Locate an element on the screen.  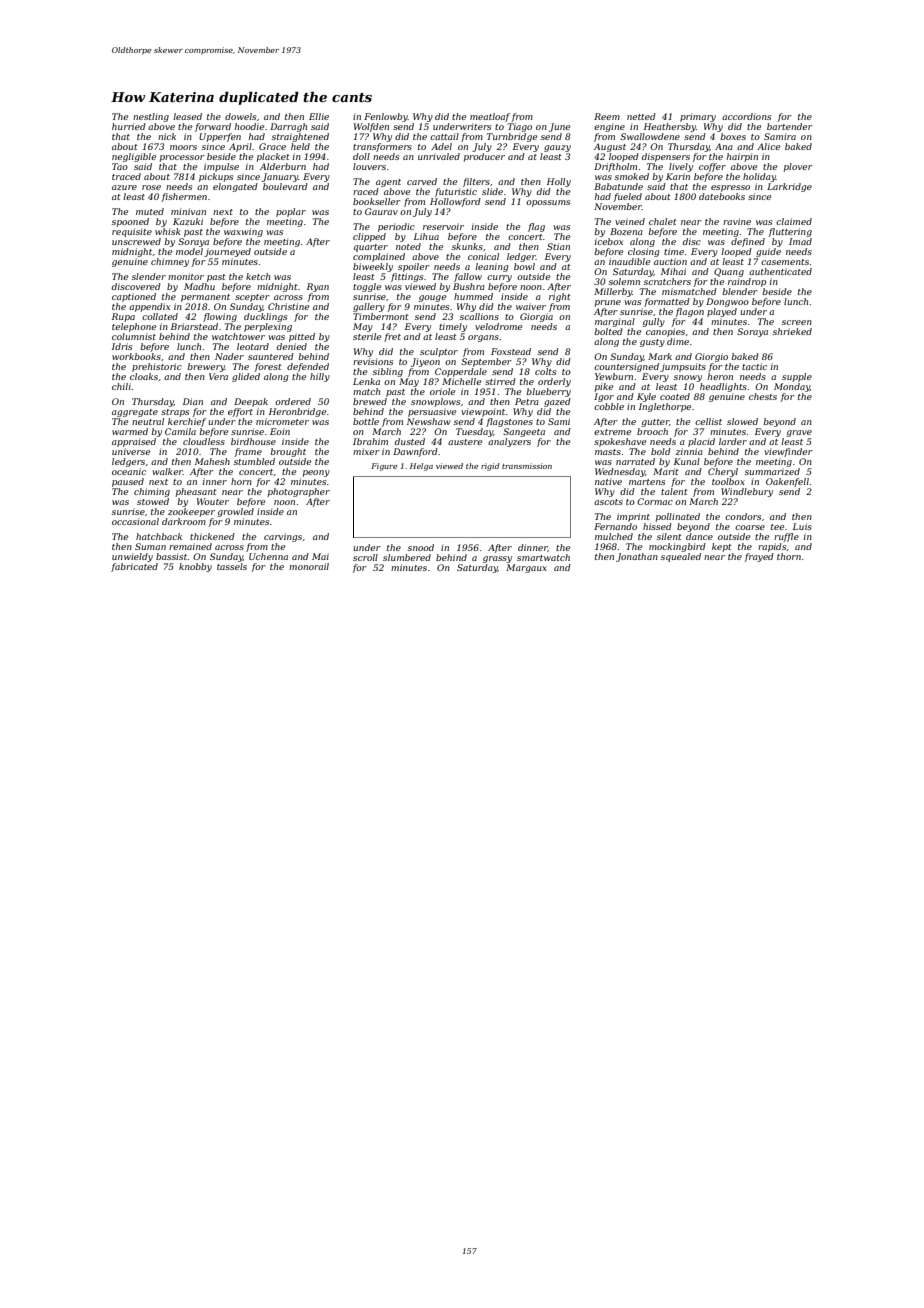
accordions is located at coordinates (746, 116).
